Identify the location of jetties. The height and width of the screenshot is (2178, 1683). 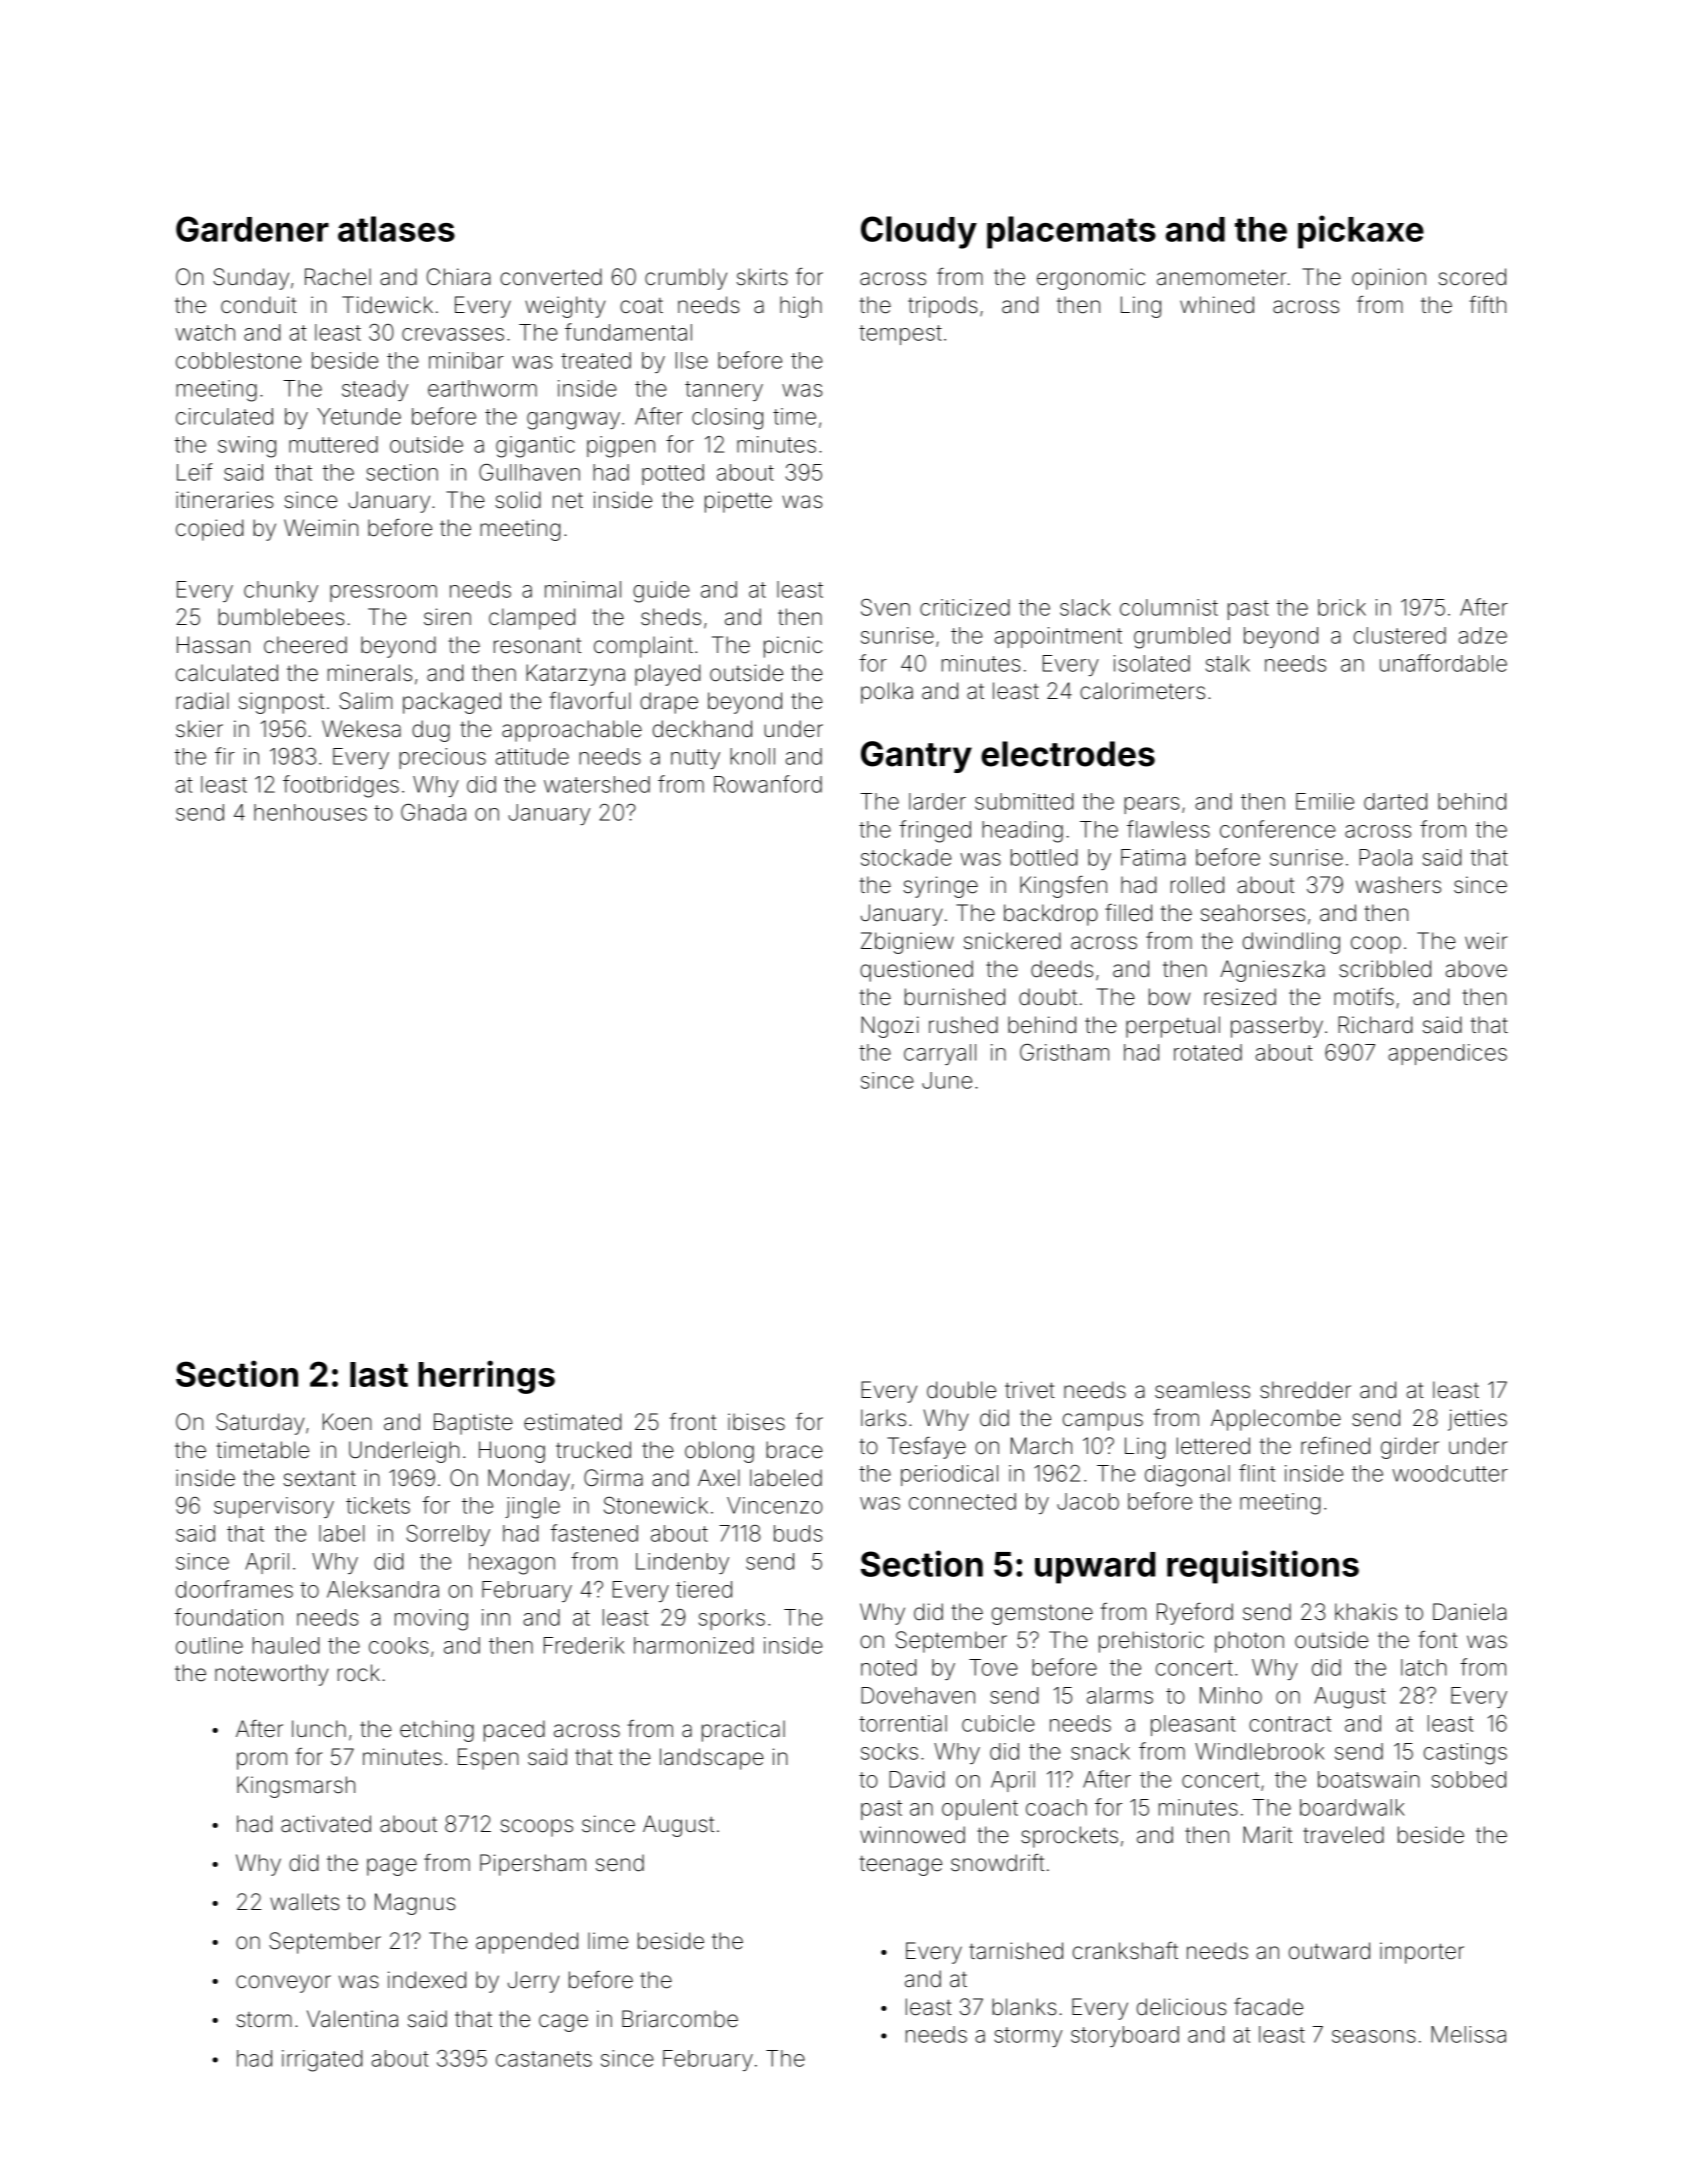
(1477, 1420).
